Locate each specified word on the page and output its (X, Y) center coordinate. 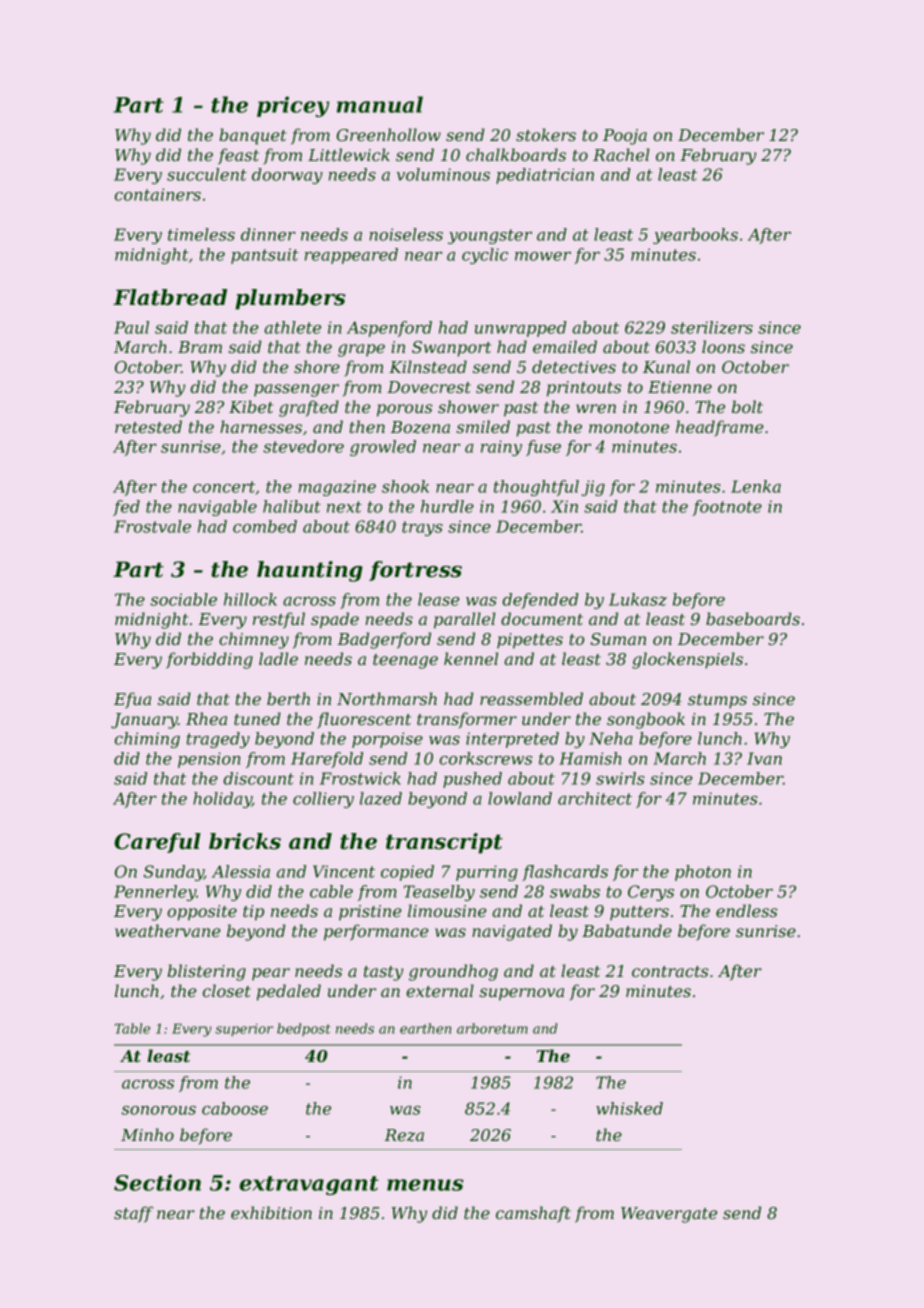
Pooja (625, 137)
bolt (747, 406)
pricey (293, 106)
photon (703, 873)
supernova (522, 994)
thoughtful (536, 488)
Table (132, 1028)
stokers (546, 134)
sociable (183, 599)
